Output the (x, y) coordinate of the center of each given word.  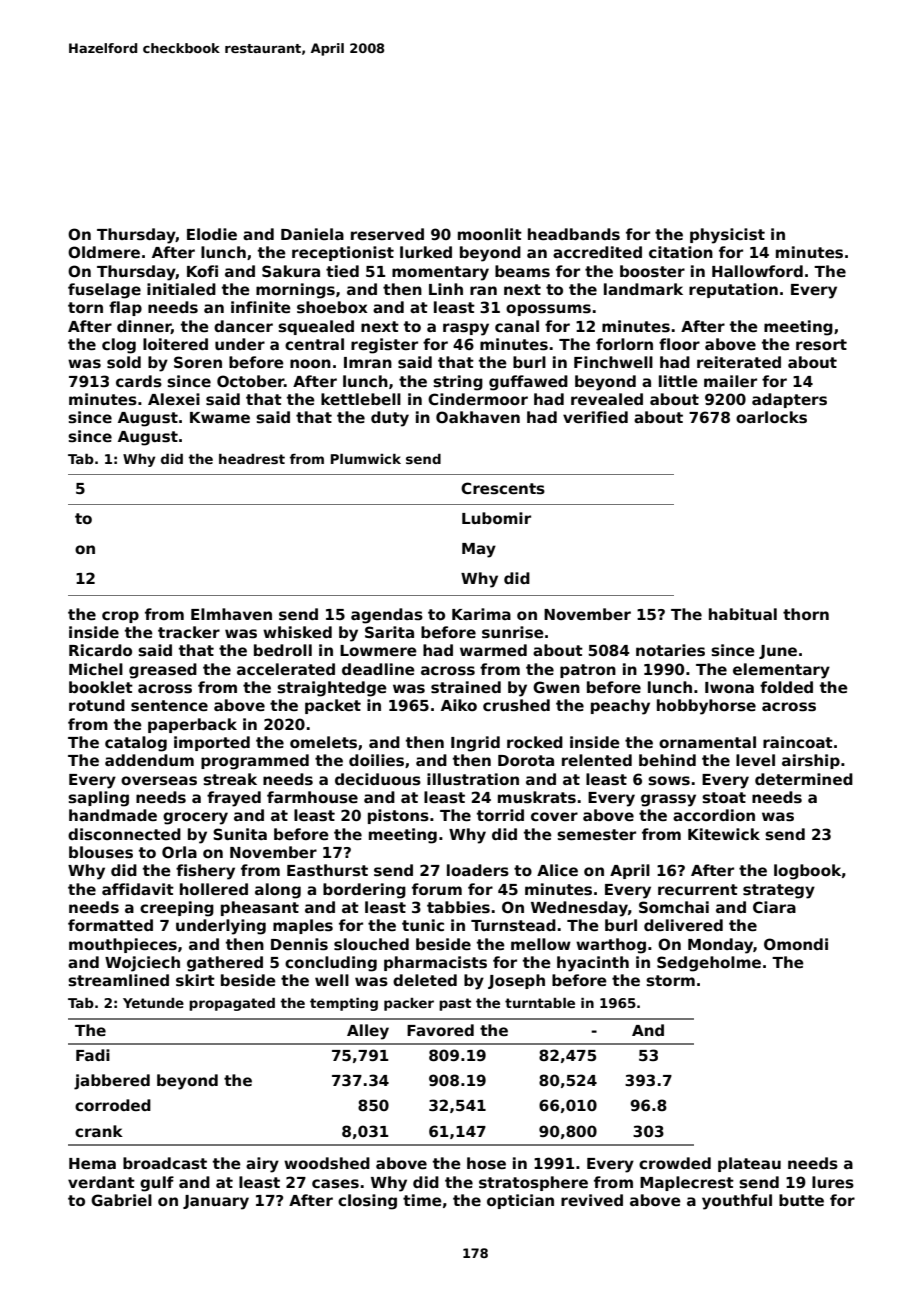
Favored (440, 1030)
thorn (806, 614)
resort (821, 344)
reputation (733, 290)
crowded (675, 1163)
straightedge (332, 689)
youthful (737, 1202)
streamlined (118, 980)
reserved (387, 234)
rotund (97, 705)
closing (367, 1202)
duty (390, 419)
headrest (252, 459)
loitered (175, 344)
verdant (101, 1182)
